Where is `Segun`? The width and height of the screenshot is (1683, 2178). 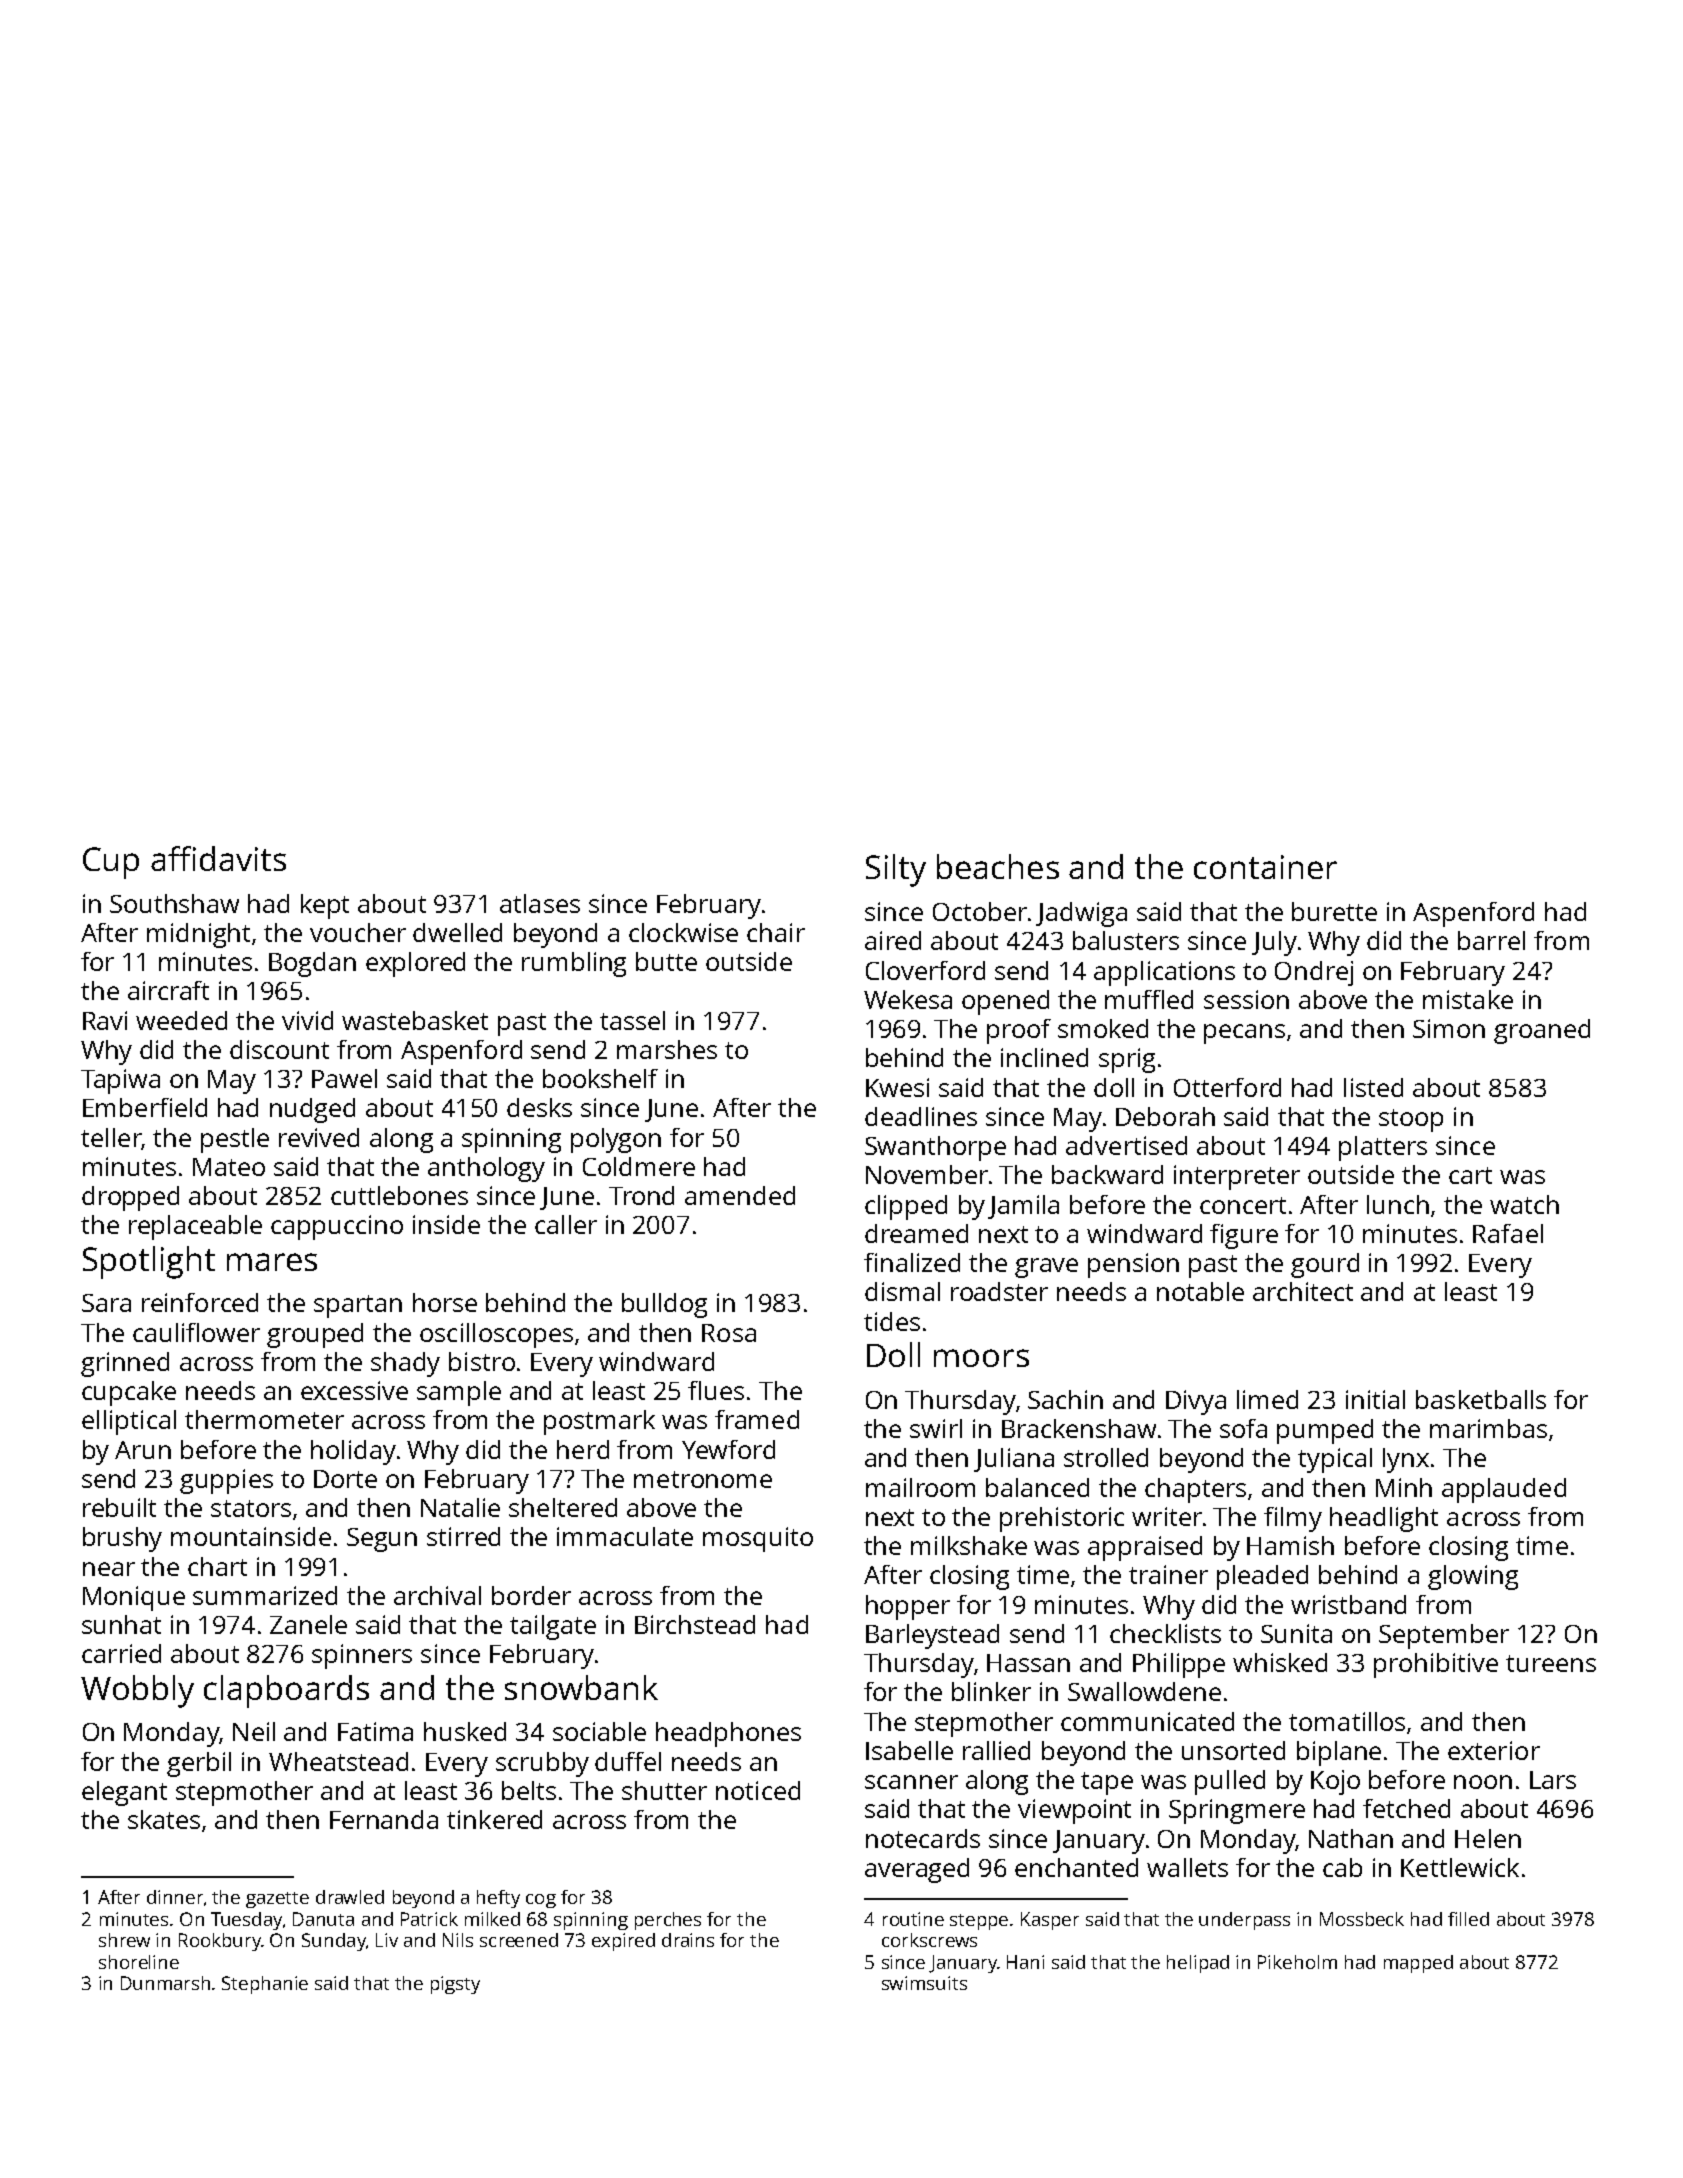 Segun is located at coordinates (382, 1540).
